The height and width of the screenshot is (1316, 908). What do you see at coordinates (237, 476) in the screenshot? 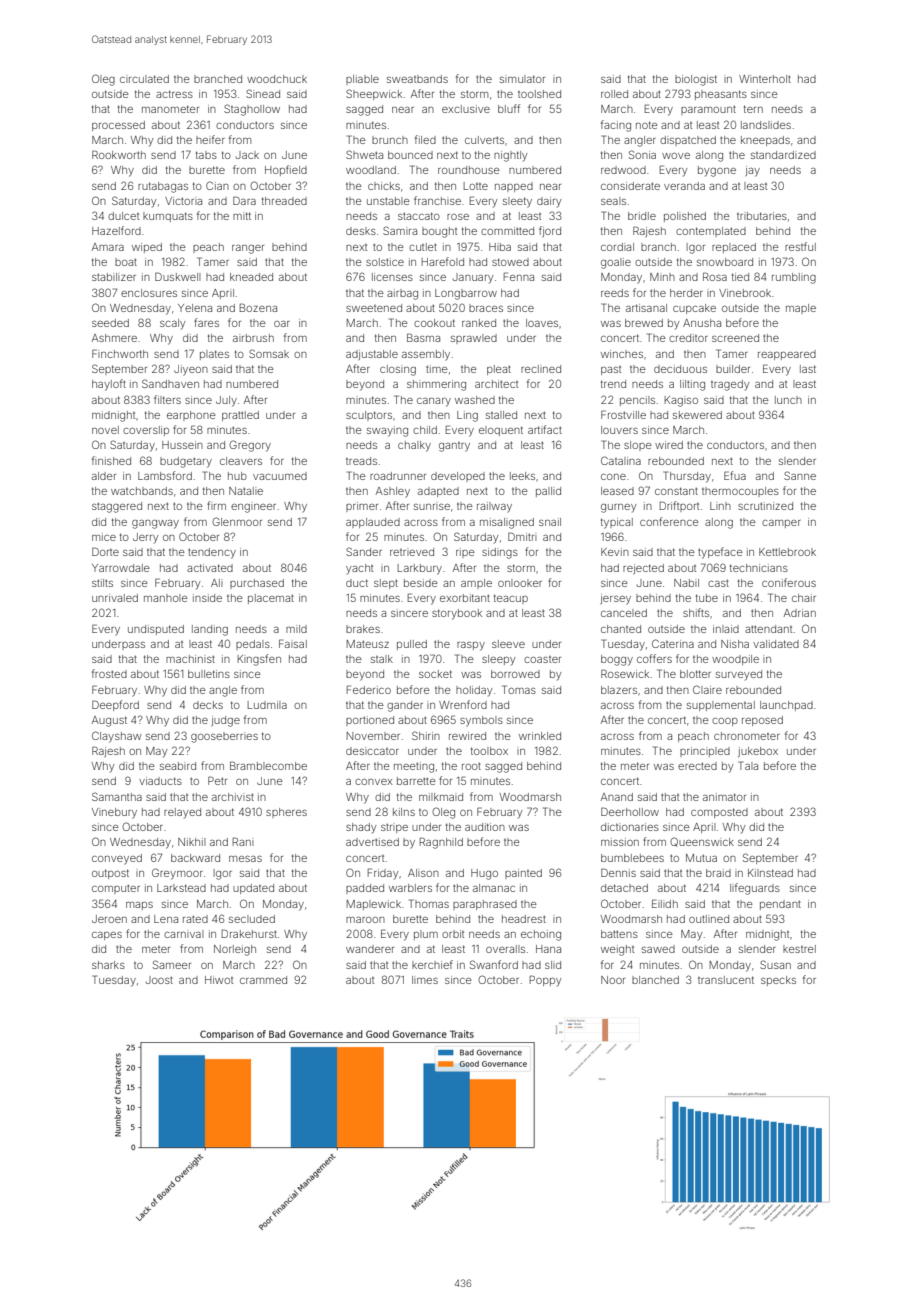
I see `hub` at bounding box center [237, 476].
